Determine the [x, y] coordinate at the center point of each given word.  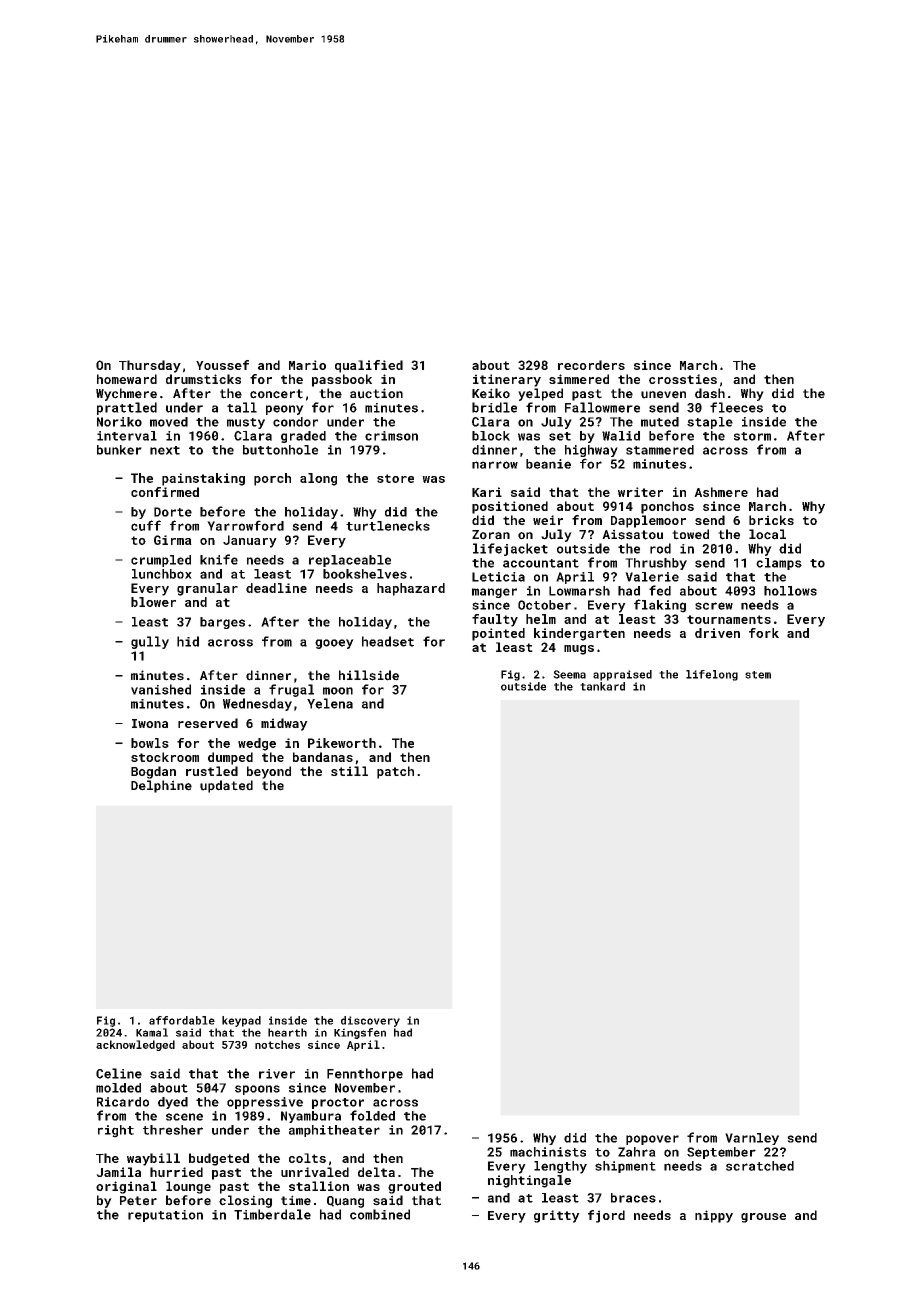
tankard [602, 686]
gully [150, 642]
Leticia [498, 577]
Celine [119, 1073]
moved [169, 422]
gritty [557, 1216]
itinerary [507, 380]
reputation [165, 1216]
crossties [683, 379]
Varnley [752, 1139]
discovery [370, 1021]
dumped [230, 758]
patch [395, 772]
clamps [779, 564]
